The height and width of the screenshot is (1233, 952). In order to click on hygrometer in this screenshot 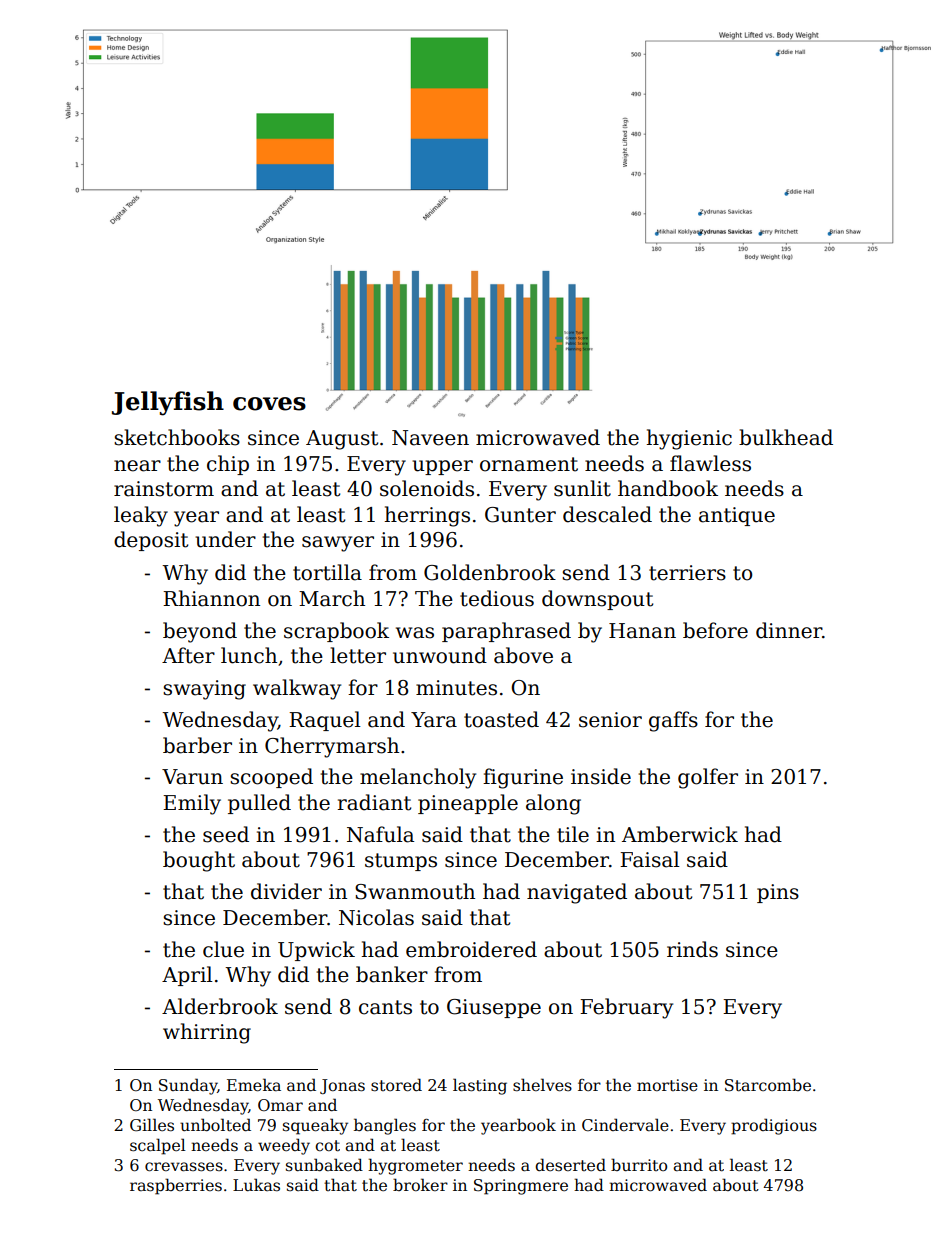, I will do `click(415, 1166)`.
